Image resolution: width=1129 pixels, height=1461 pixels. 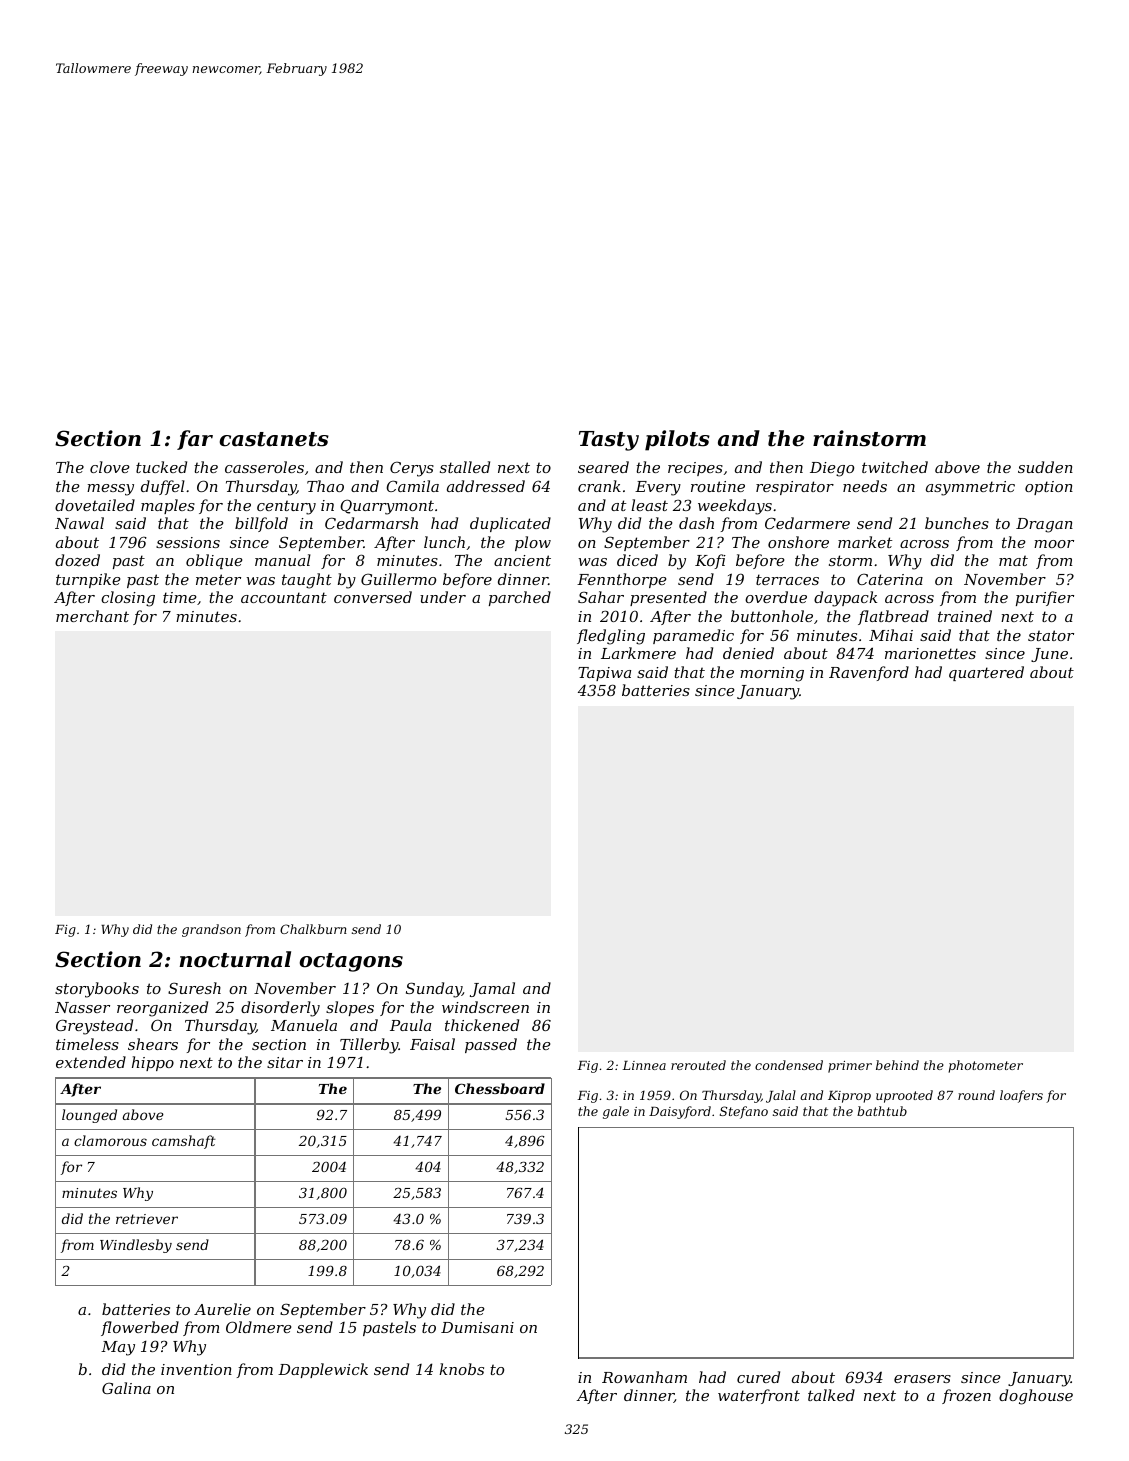 I want to click on Tasty, so click(x=609, y=441).
